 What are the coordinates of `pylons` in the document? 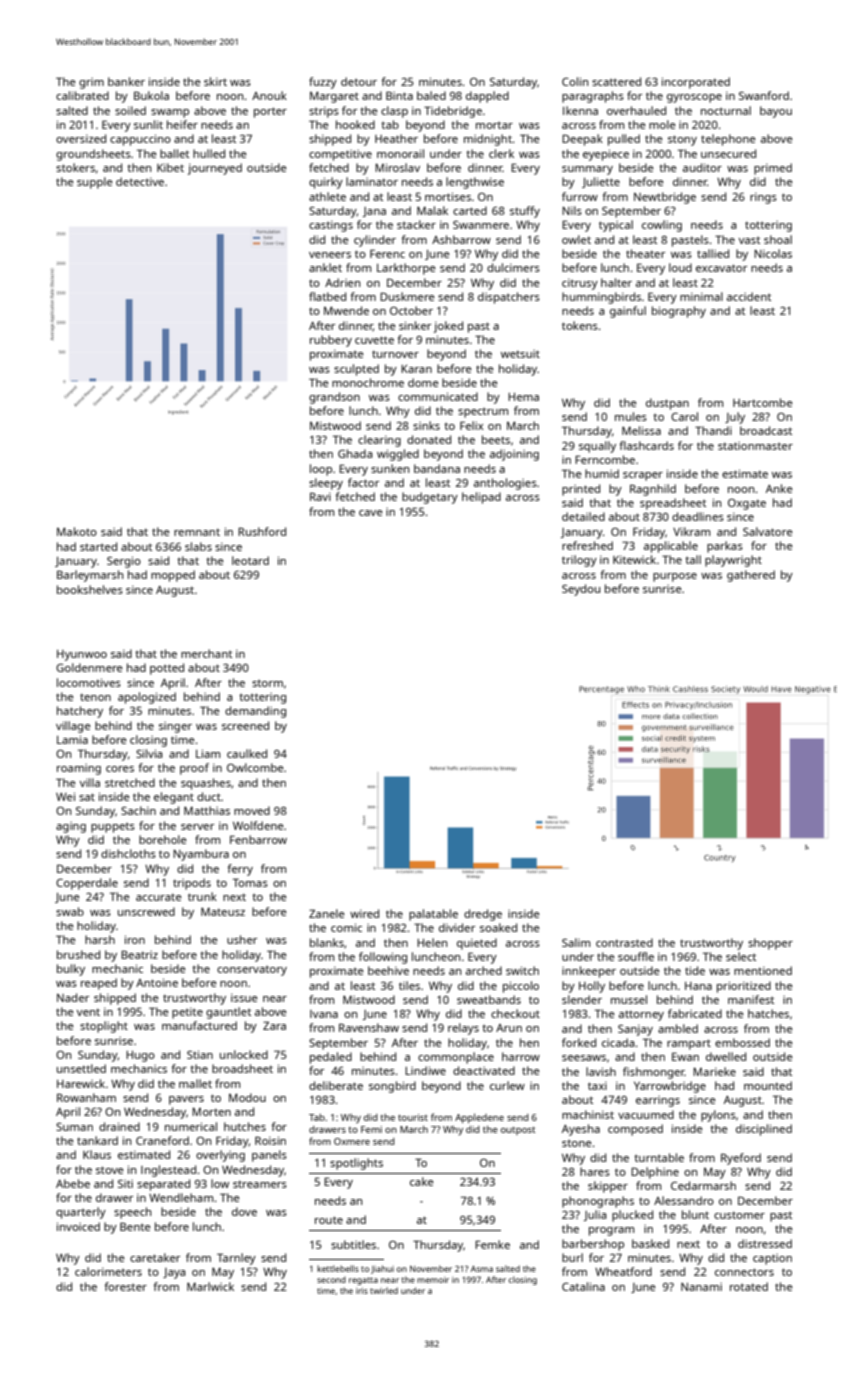 It's located at (718, 1116).
